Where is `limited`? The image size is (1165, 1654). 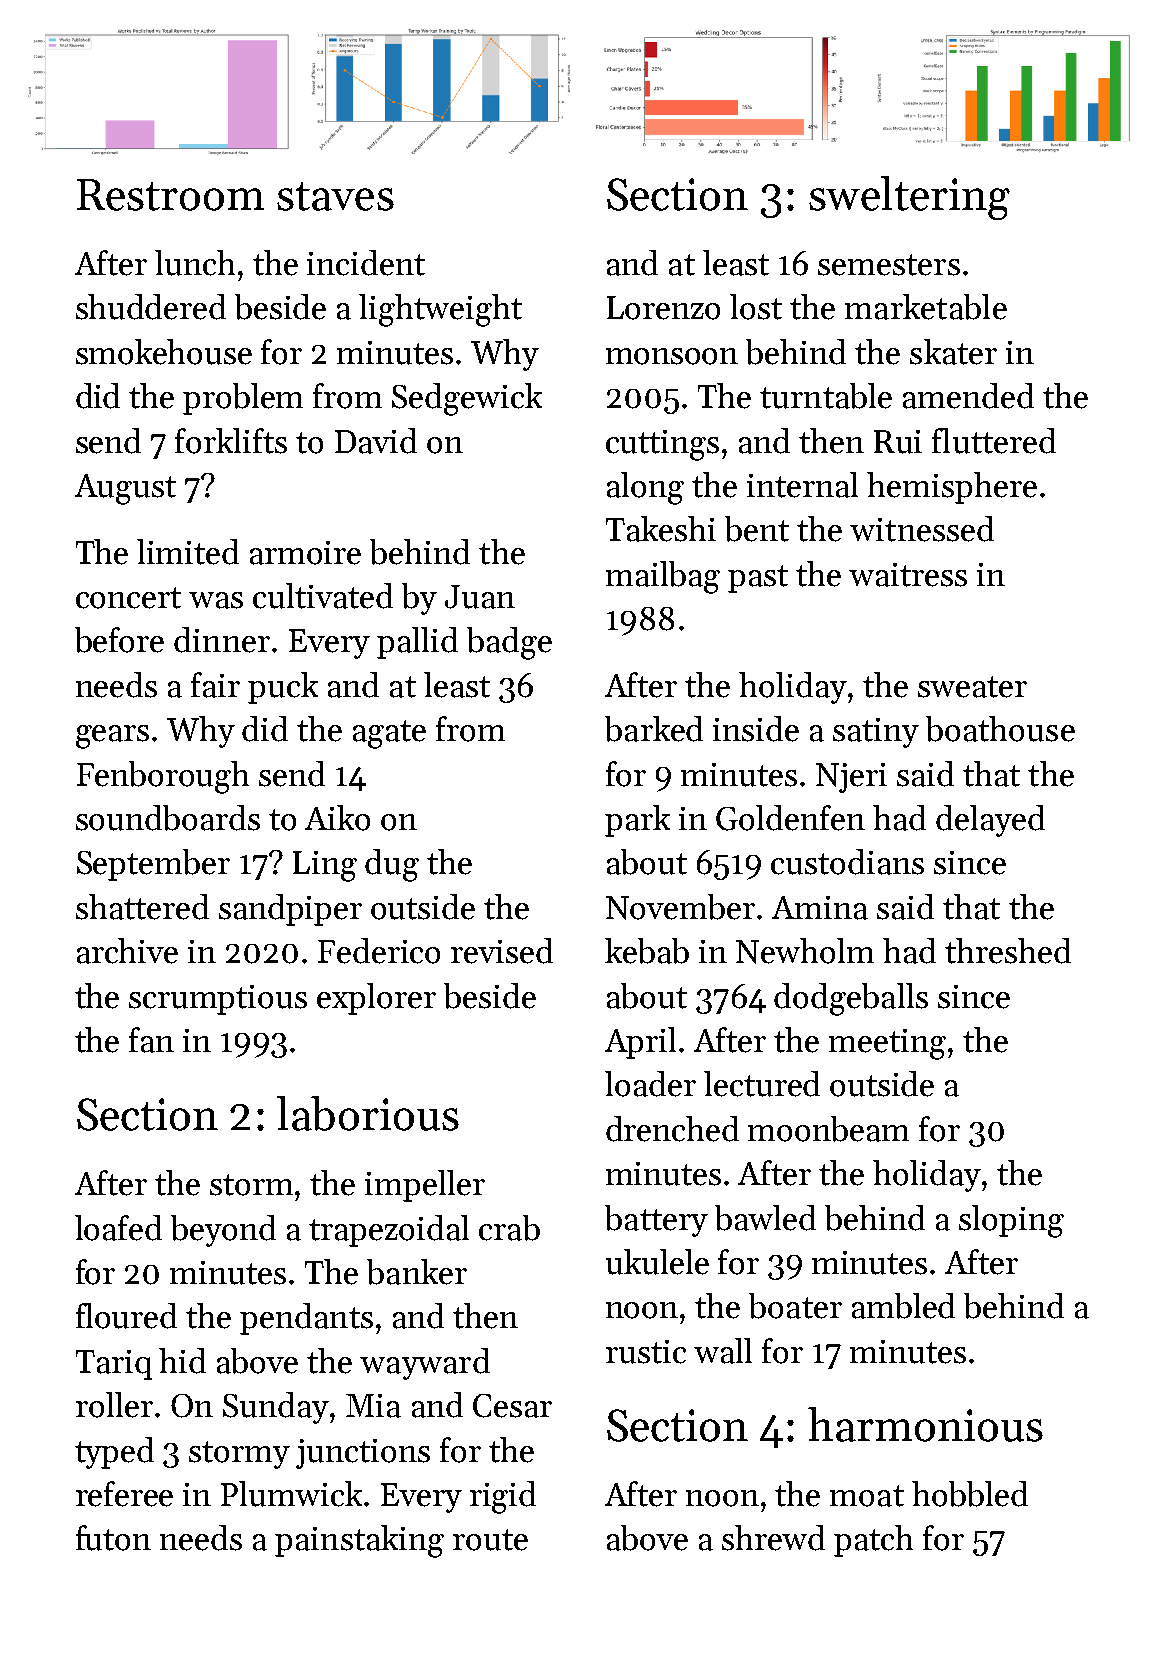
limited is located at coordinates (188, 552).
